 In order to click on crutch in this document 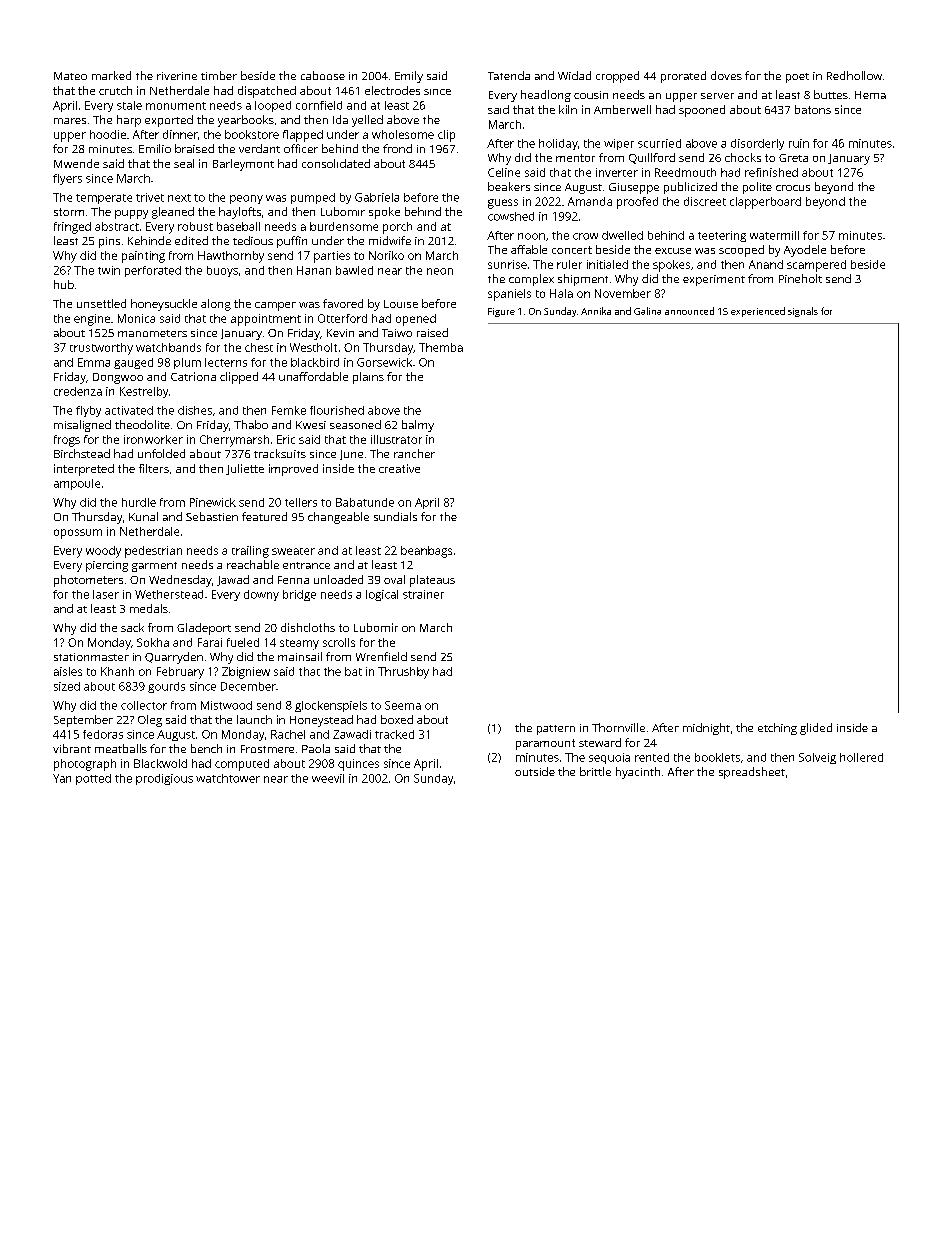, I will do `click(115, 90)`.
